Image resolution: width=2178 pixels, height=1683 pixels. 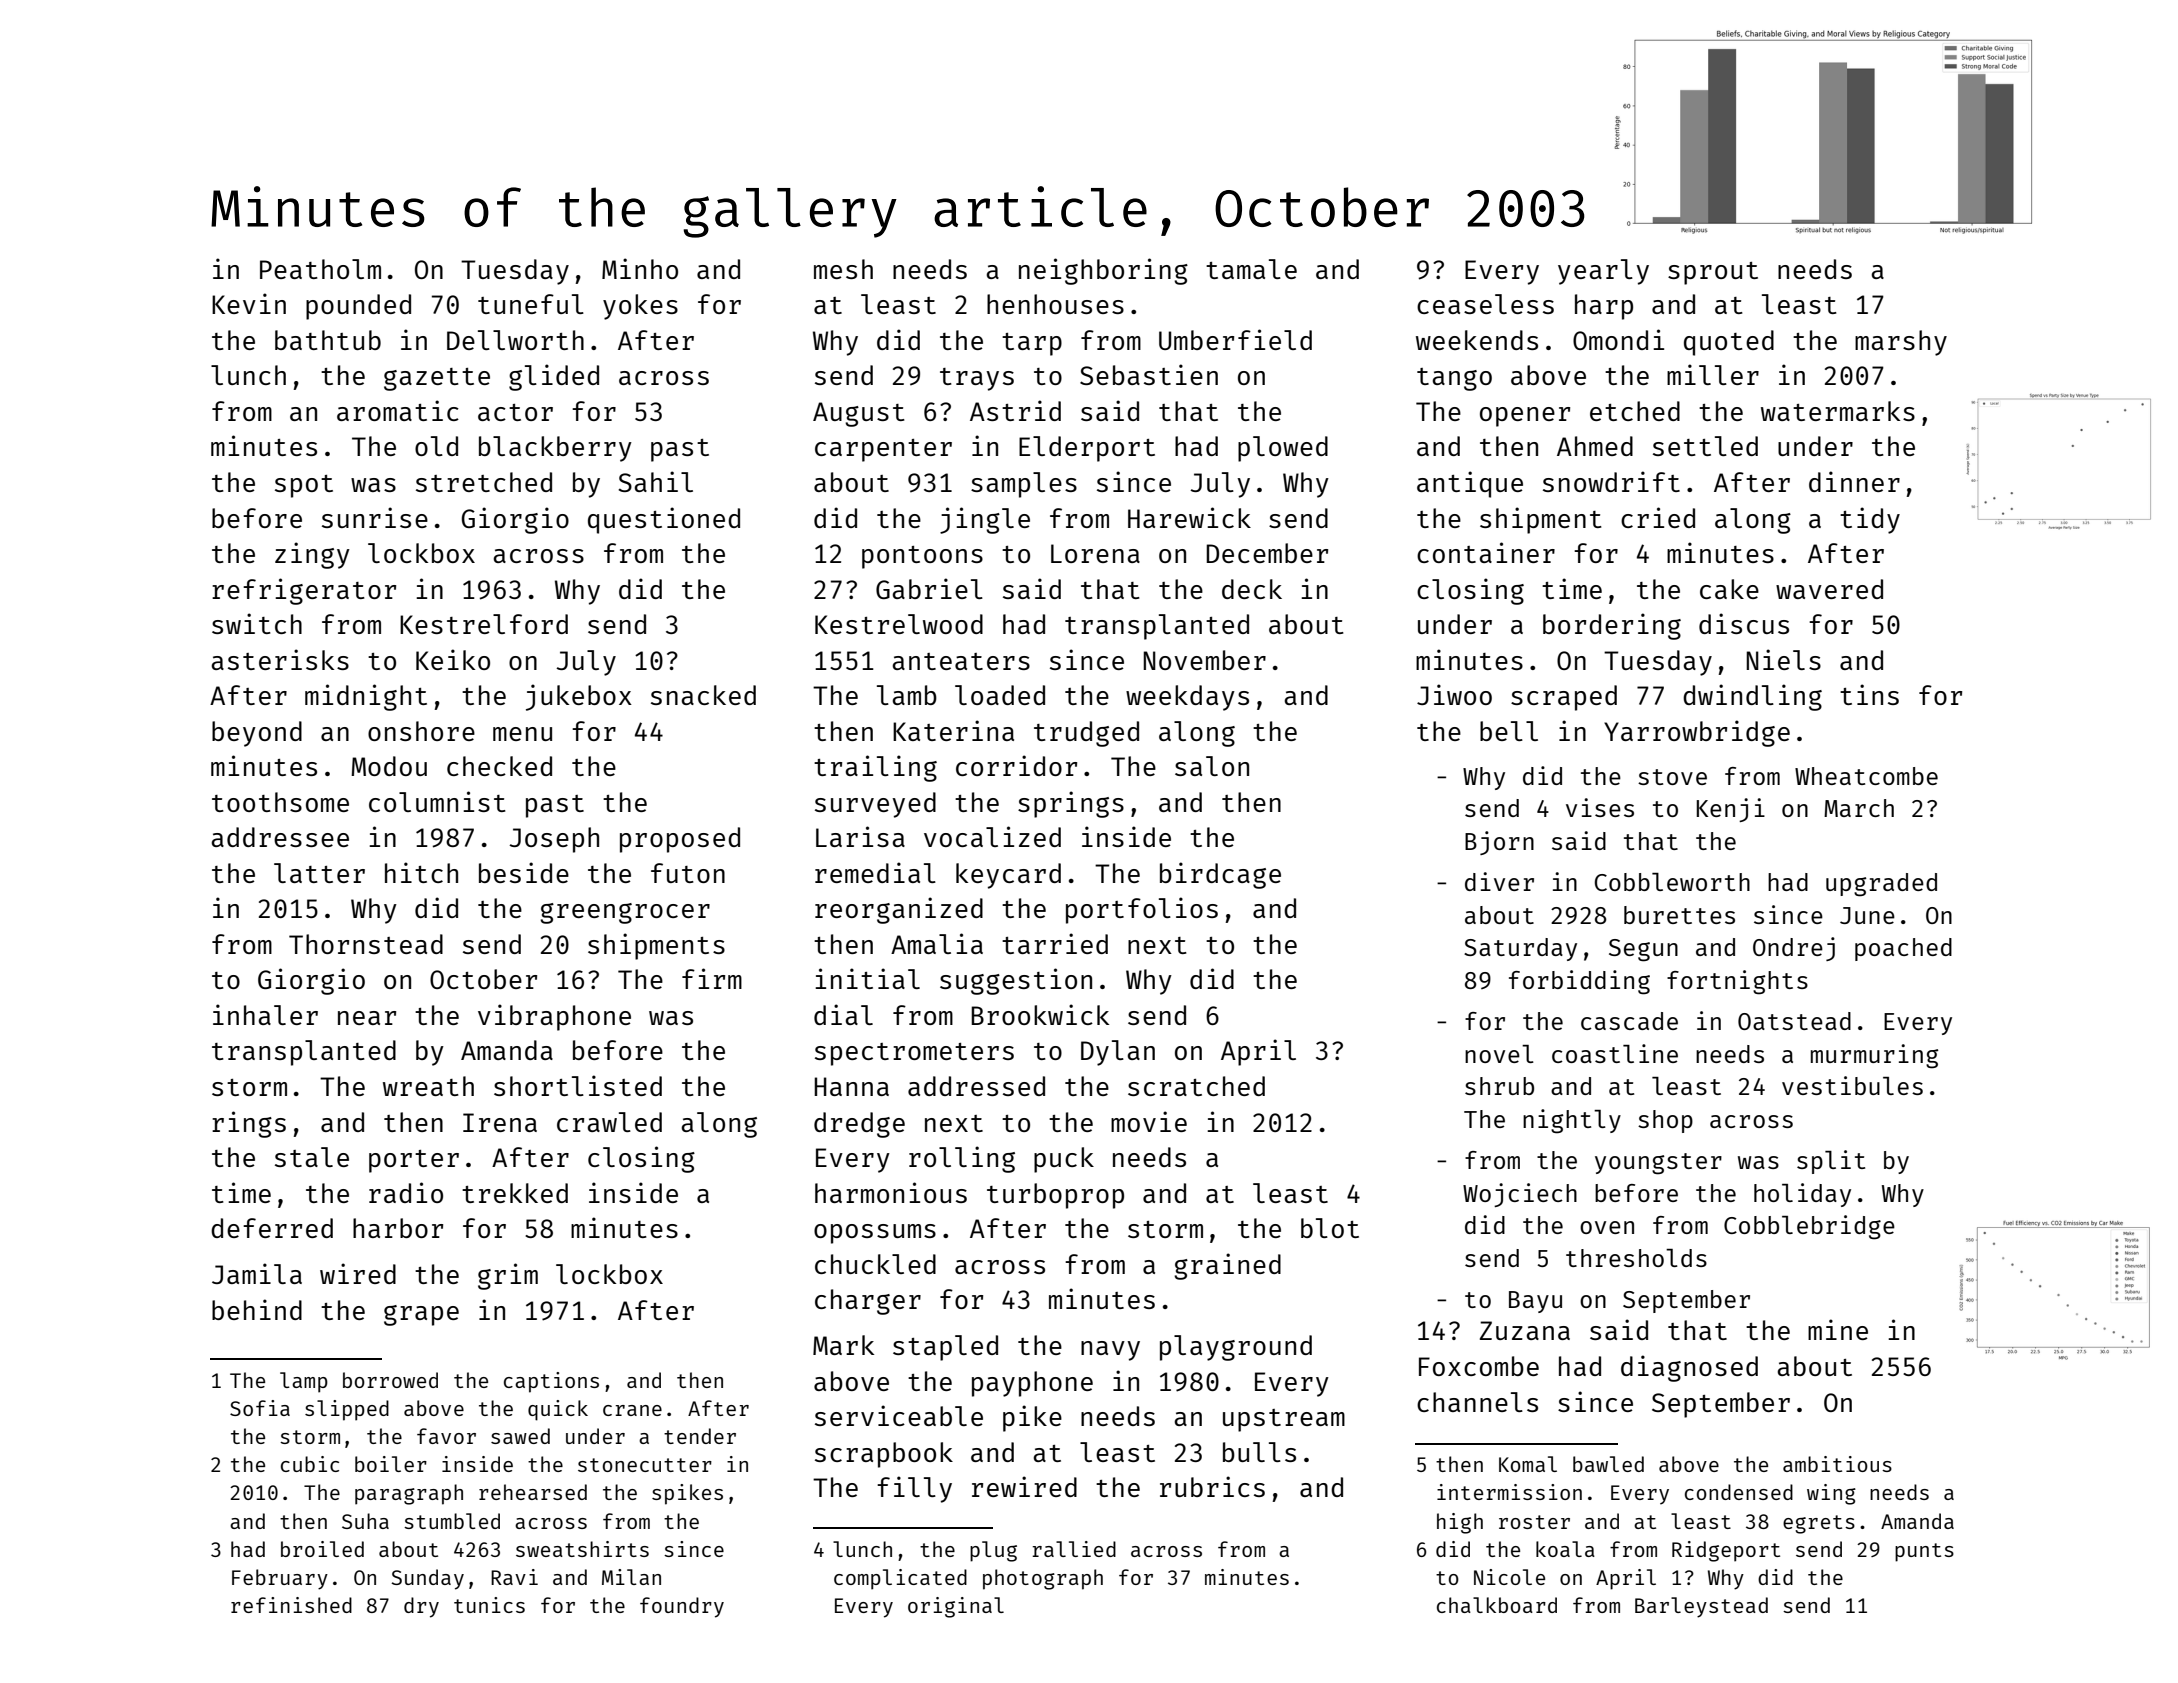 I want to click on diagnosed, so click(x=1689, y=1368).
